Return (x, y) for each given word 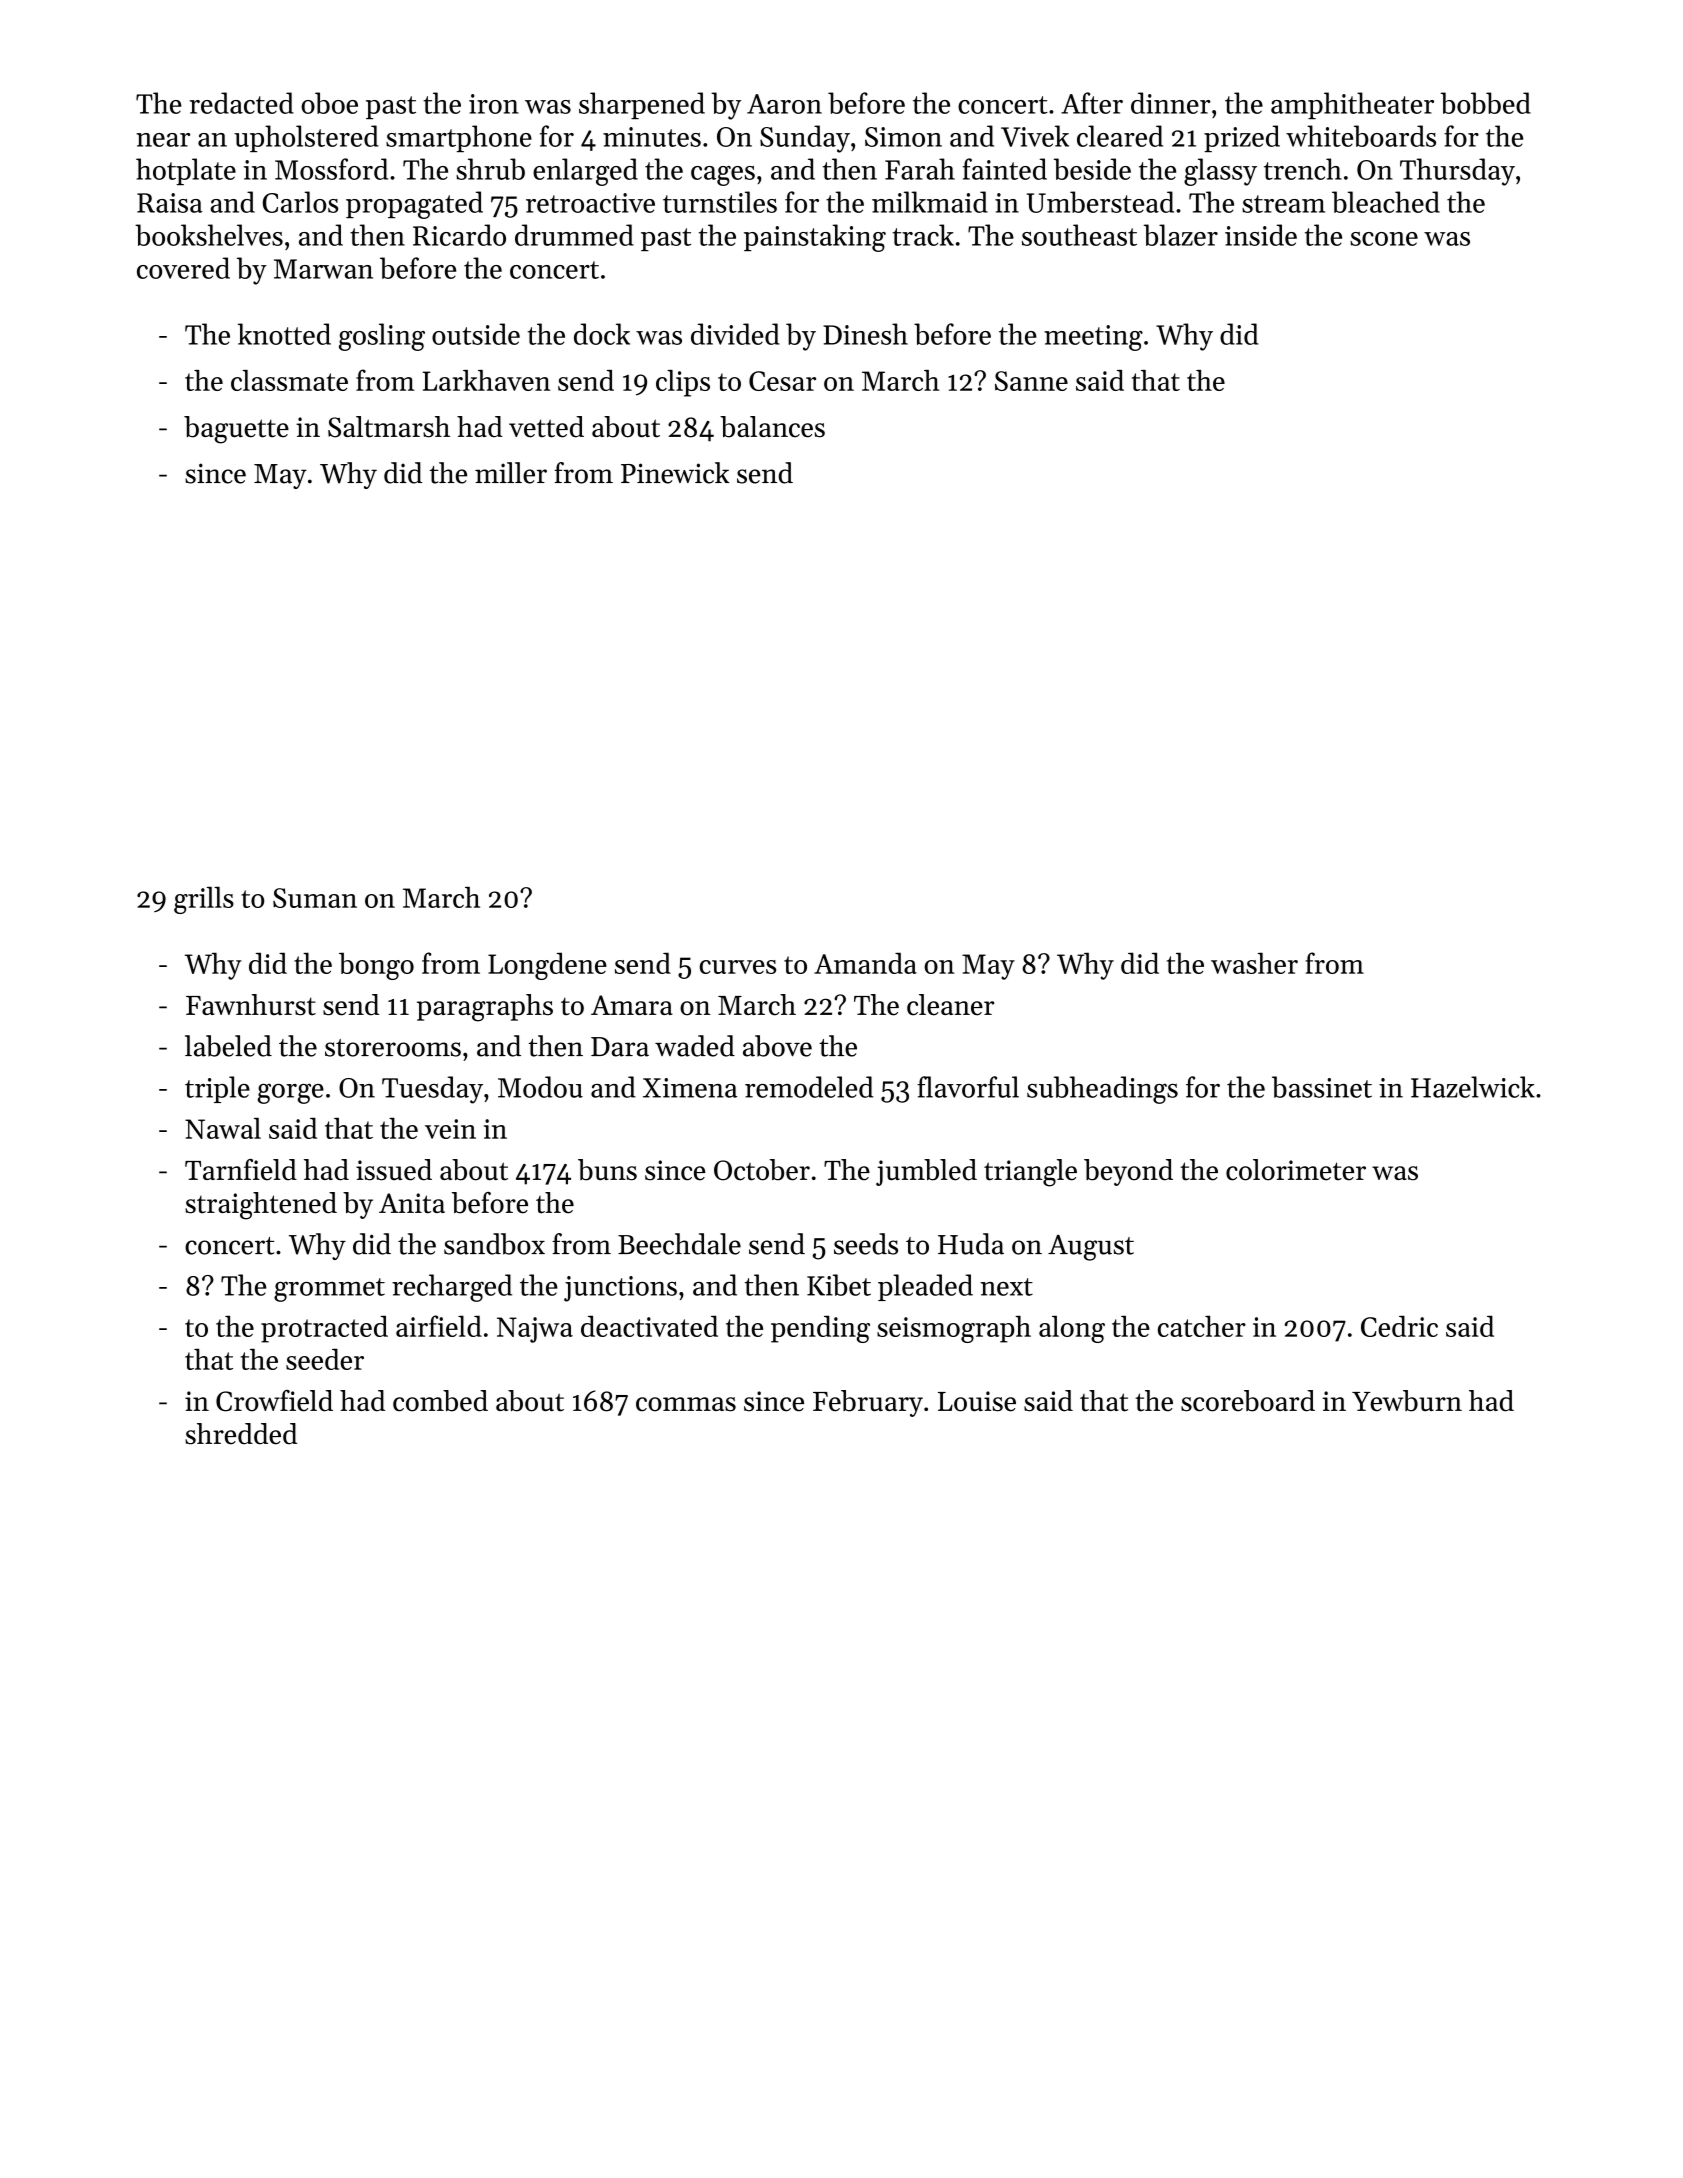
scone (1384, 239)
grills (204, 900)
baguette (236, 430)
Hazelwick (1473, 1087)
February (868, 1403)
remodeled (809, 1087)
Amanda (865, 963)
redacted (242, 103)
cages (723, 176)
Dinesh (865, 334)
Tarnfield (241, 1170)
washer (1254, 963)
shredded (241, 1434)
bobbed (1486, 103)
